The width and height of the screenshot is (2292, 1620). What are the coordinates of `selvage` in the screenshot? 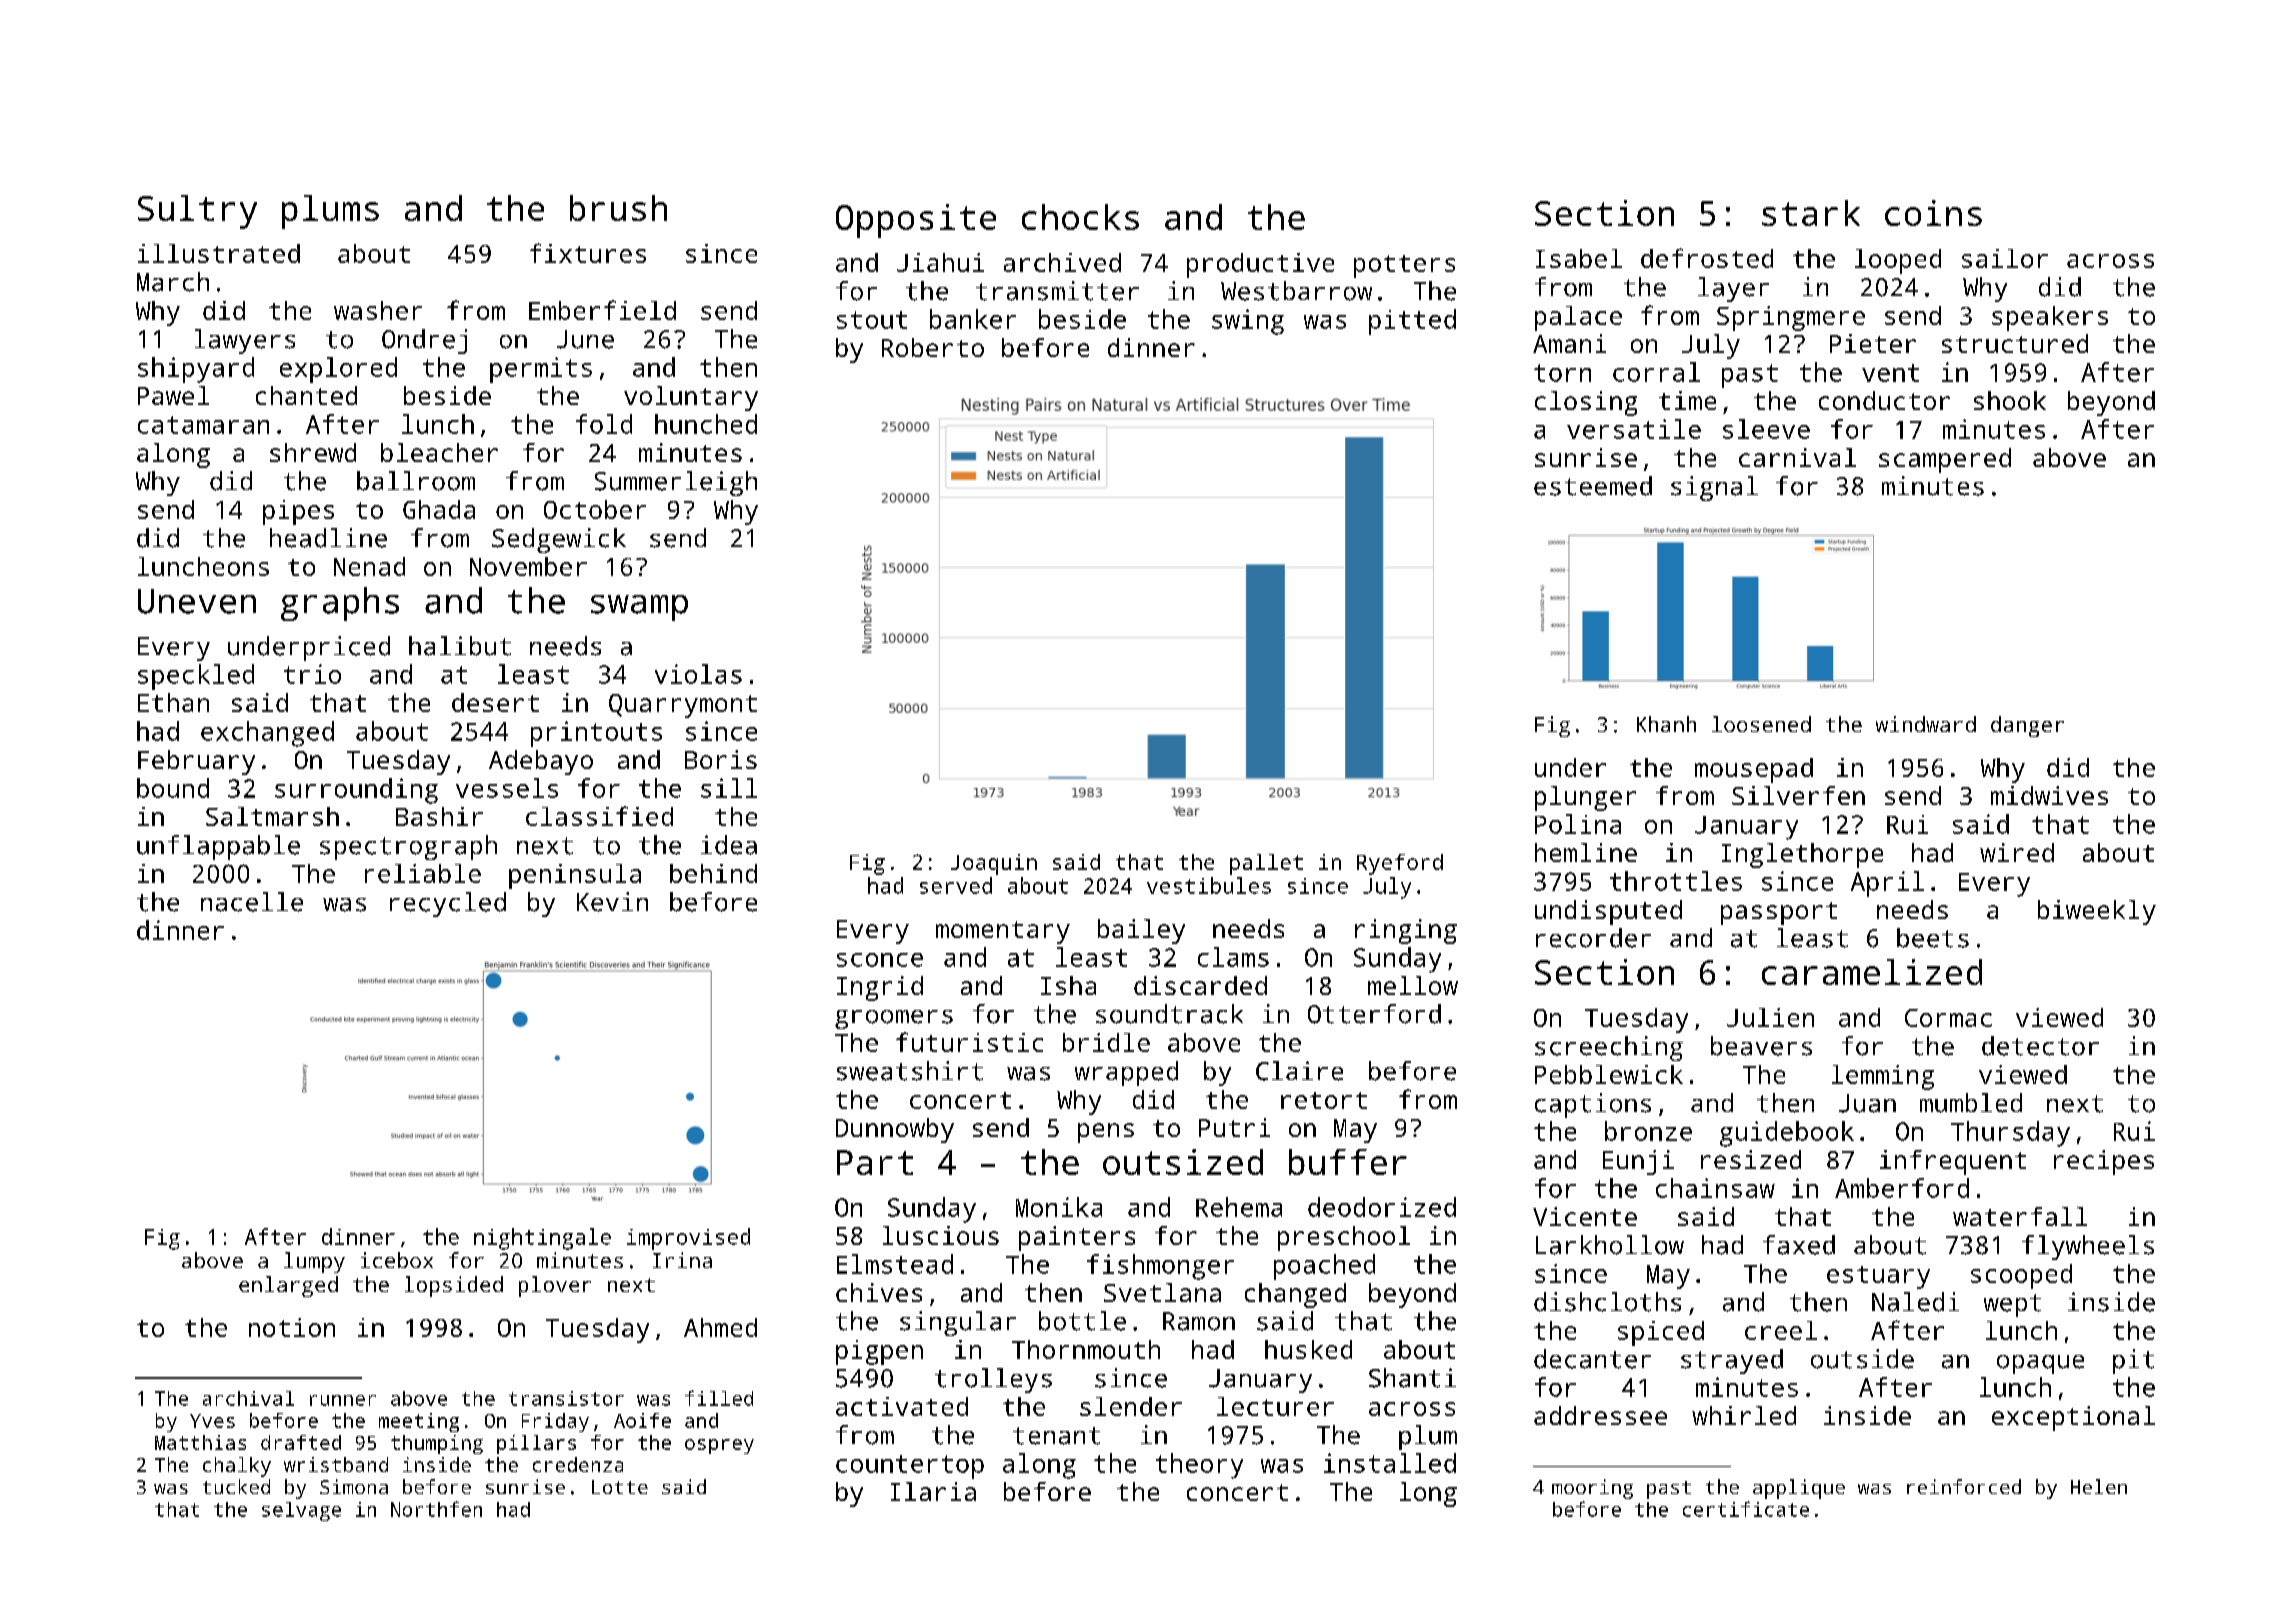 It's located at (301, 1511).
